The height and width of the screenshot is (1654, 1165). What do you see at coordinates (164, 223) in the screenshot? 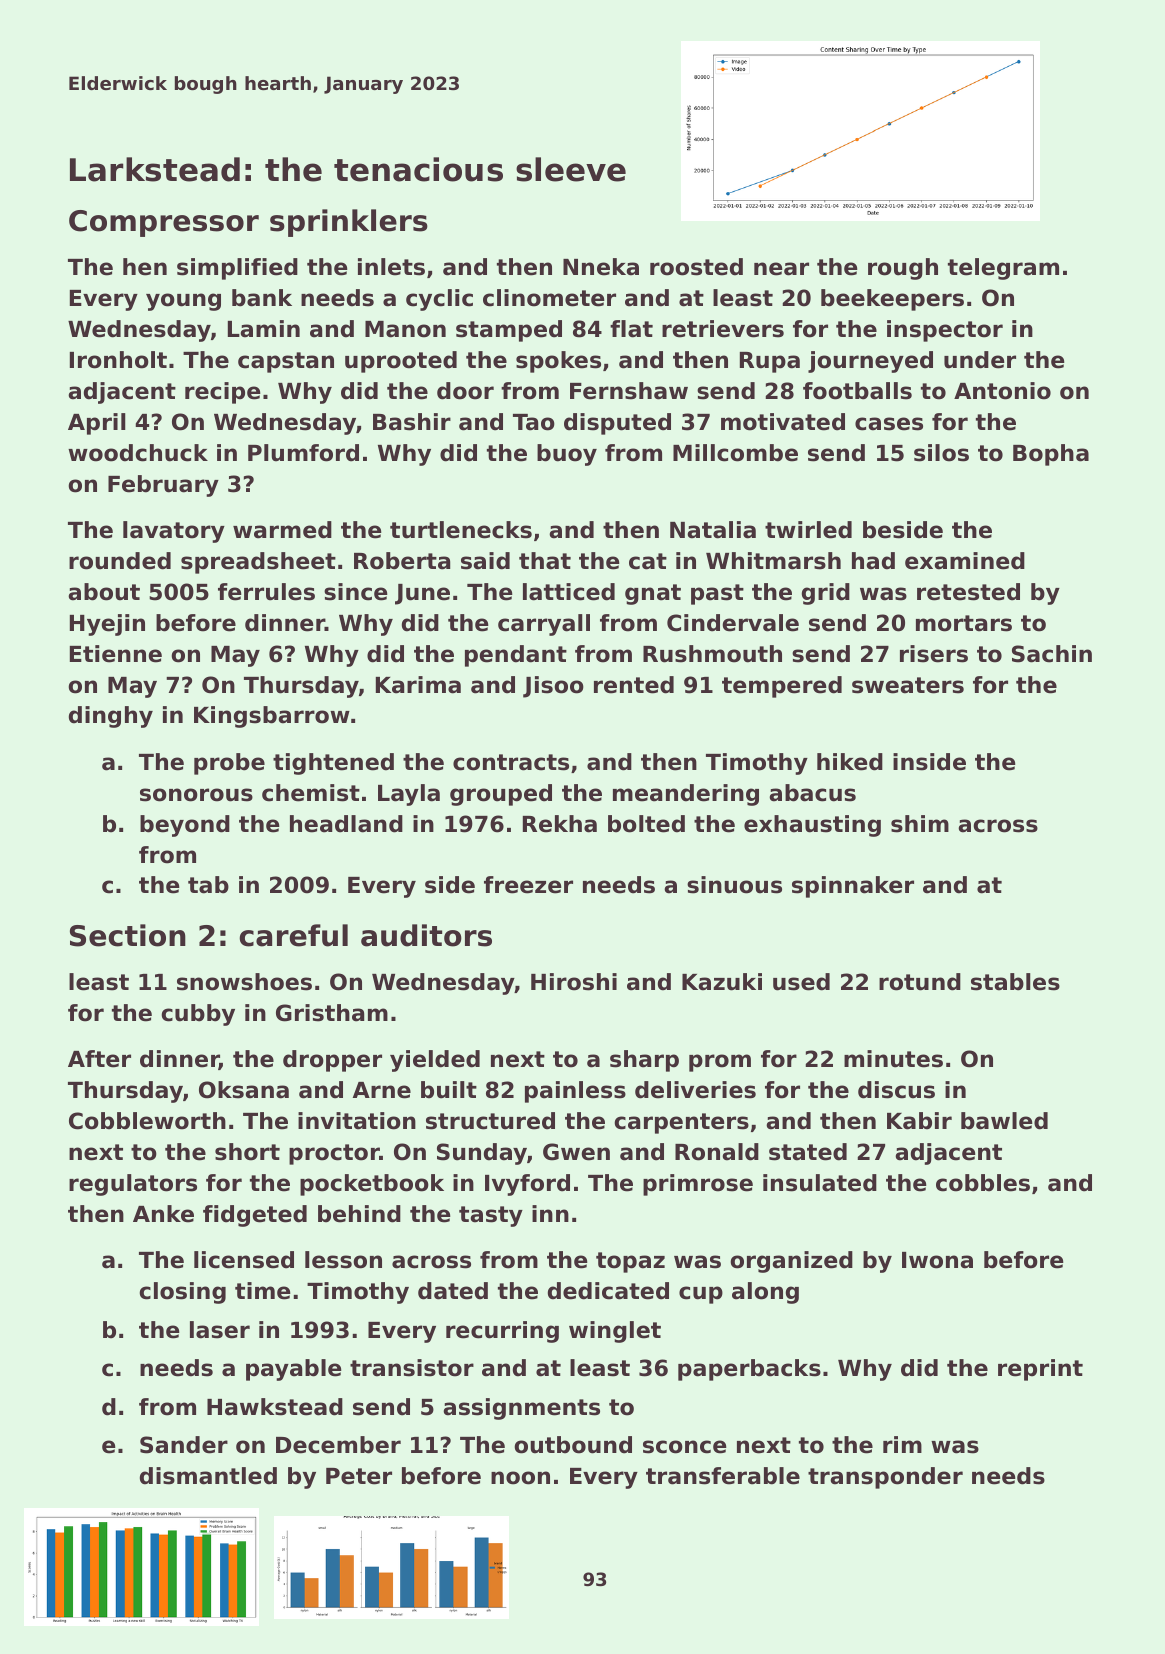
I see `Compressor` at bounding box center [164, 223].
